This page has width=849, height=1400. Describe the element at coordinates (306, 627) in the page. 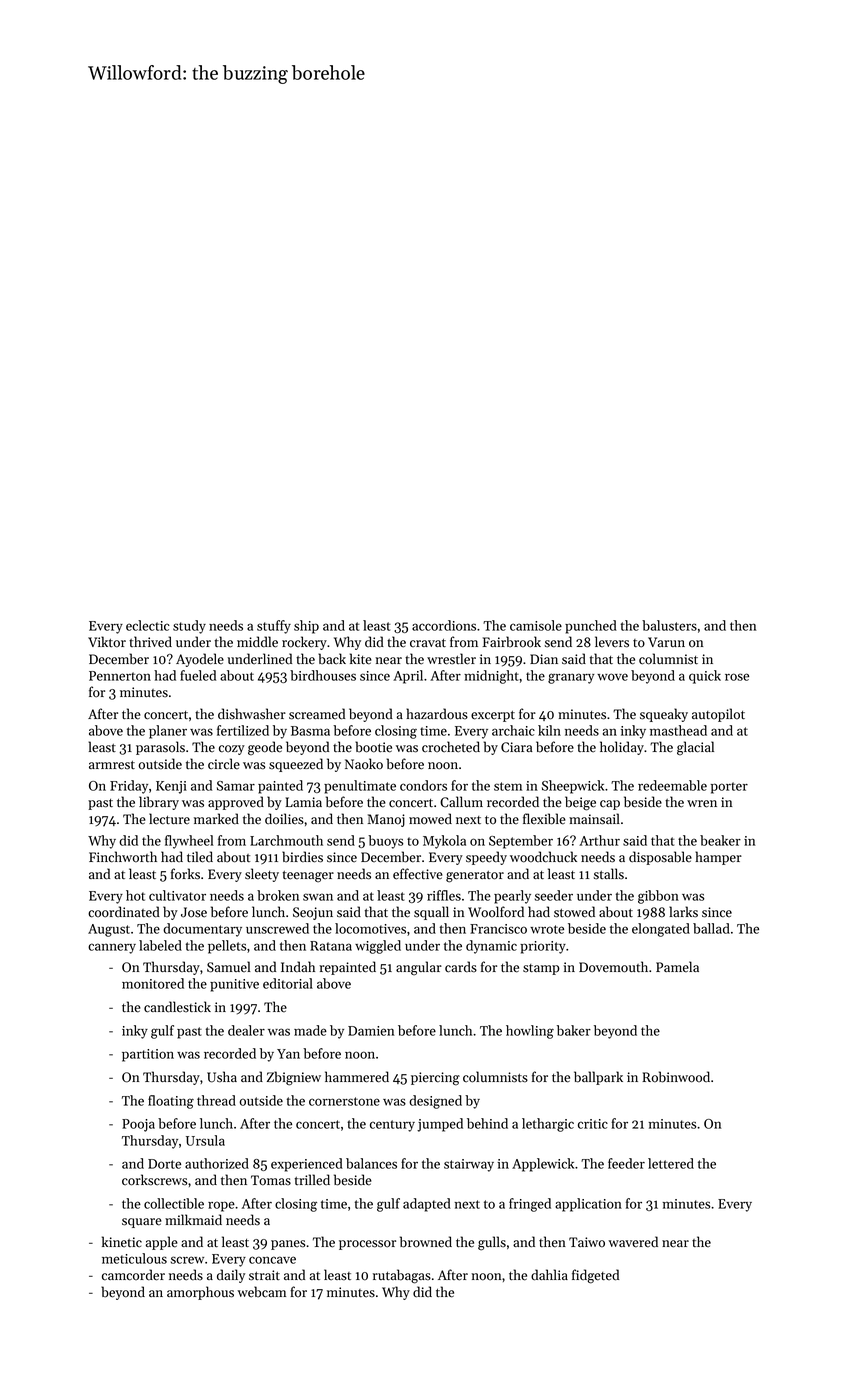

I see `ship` at that location.
